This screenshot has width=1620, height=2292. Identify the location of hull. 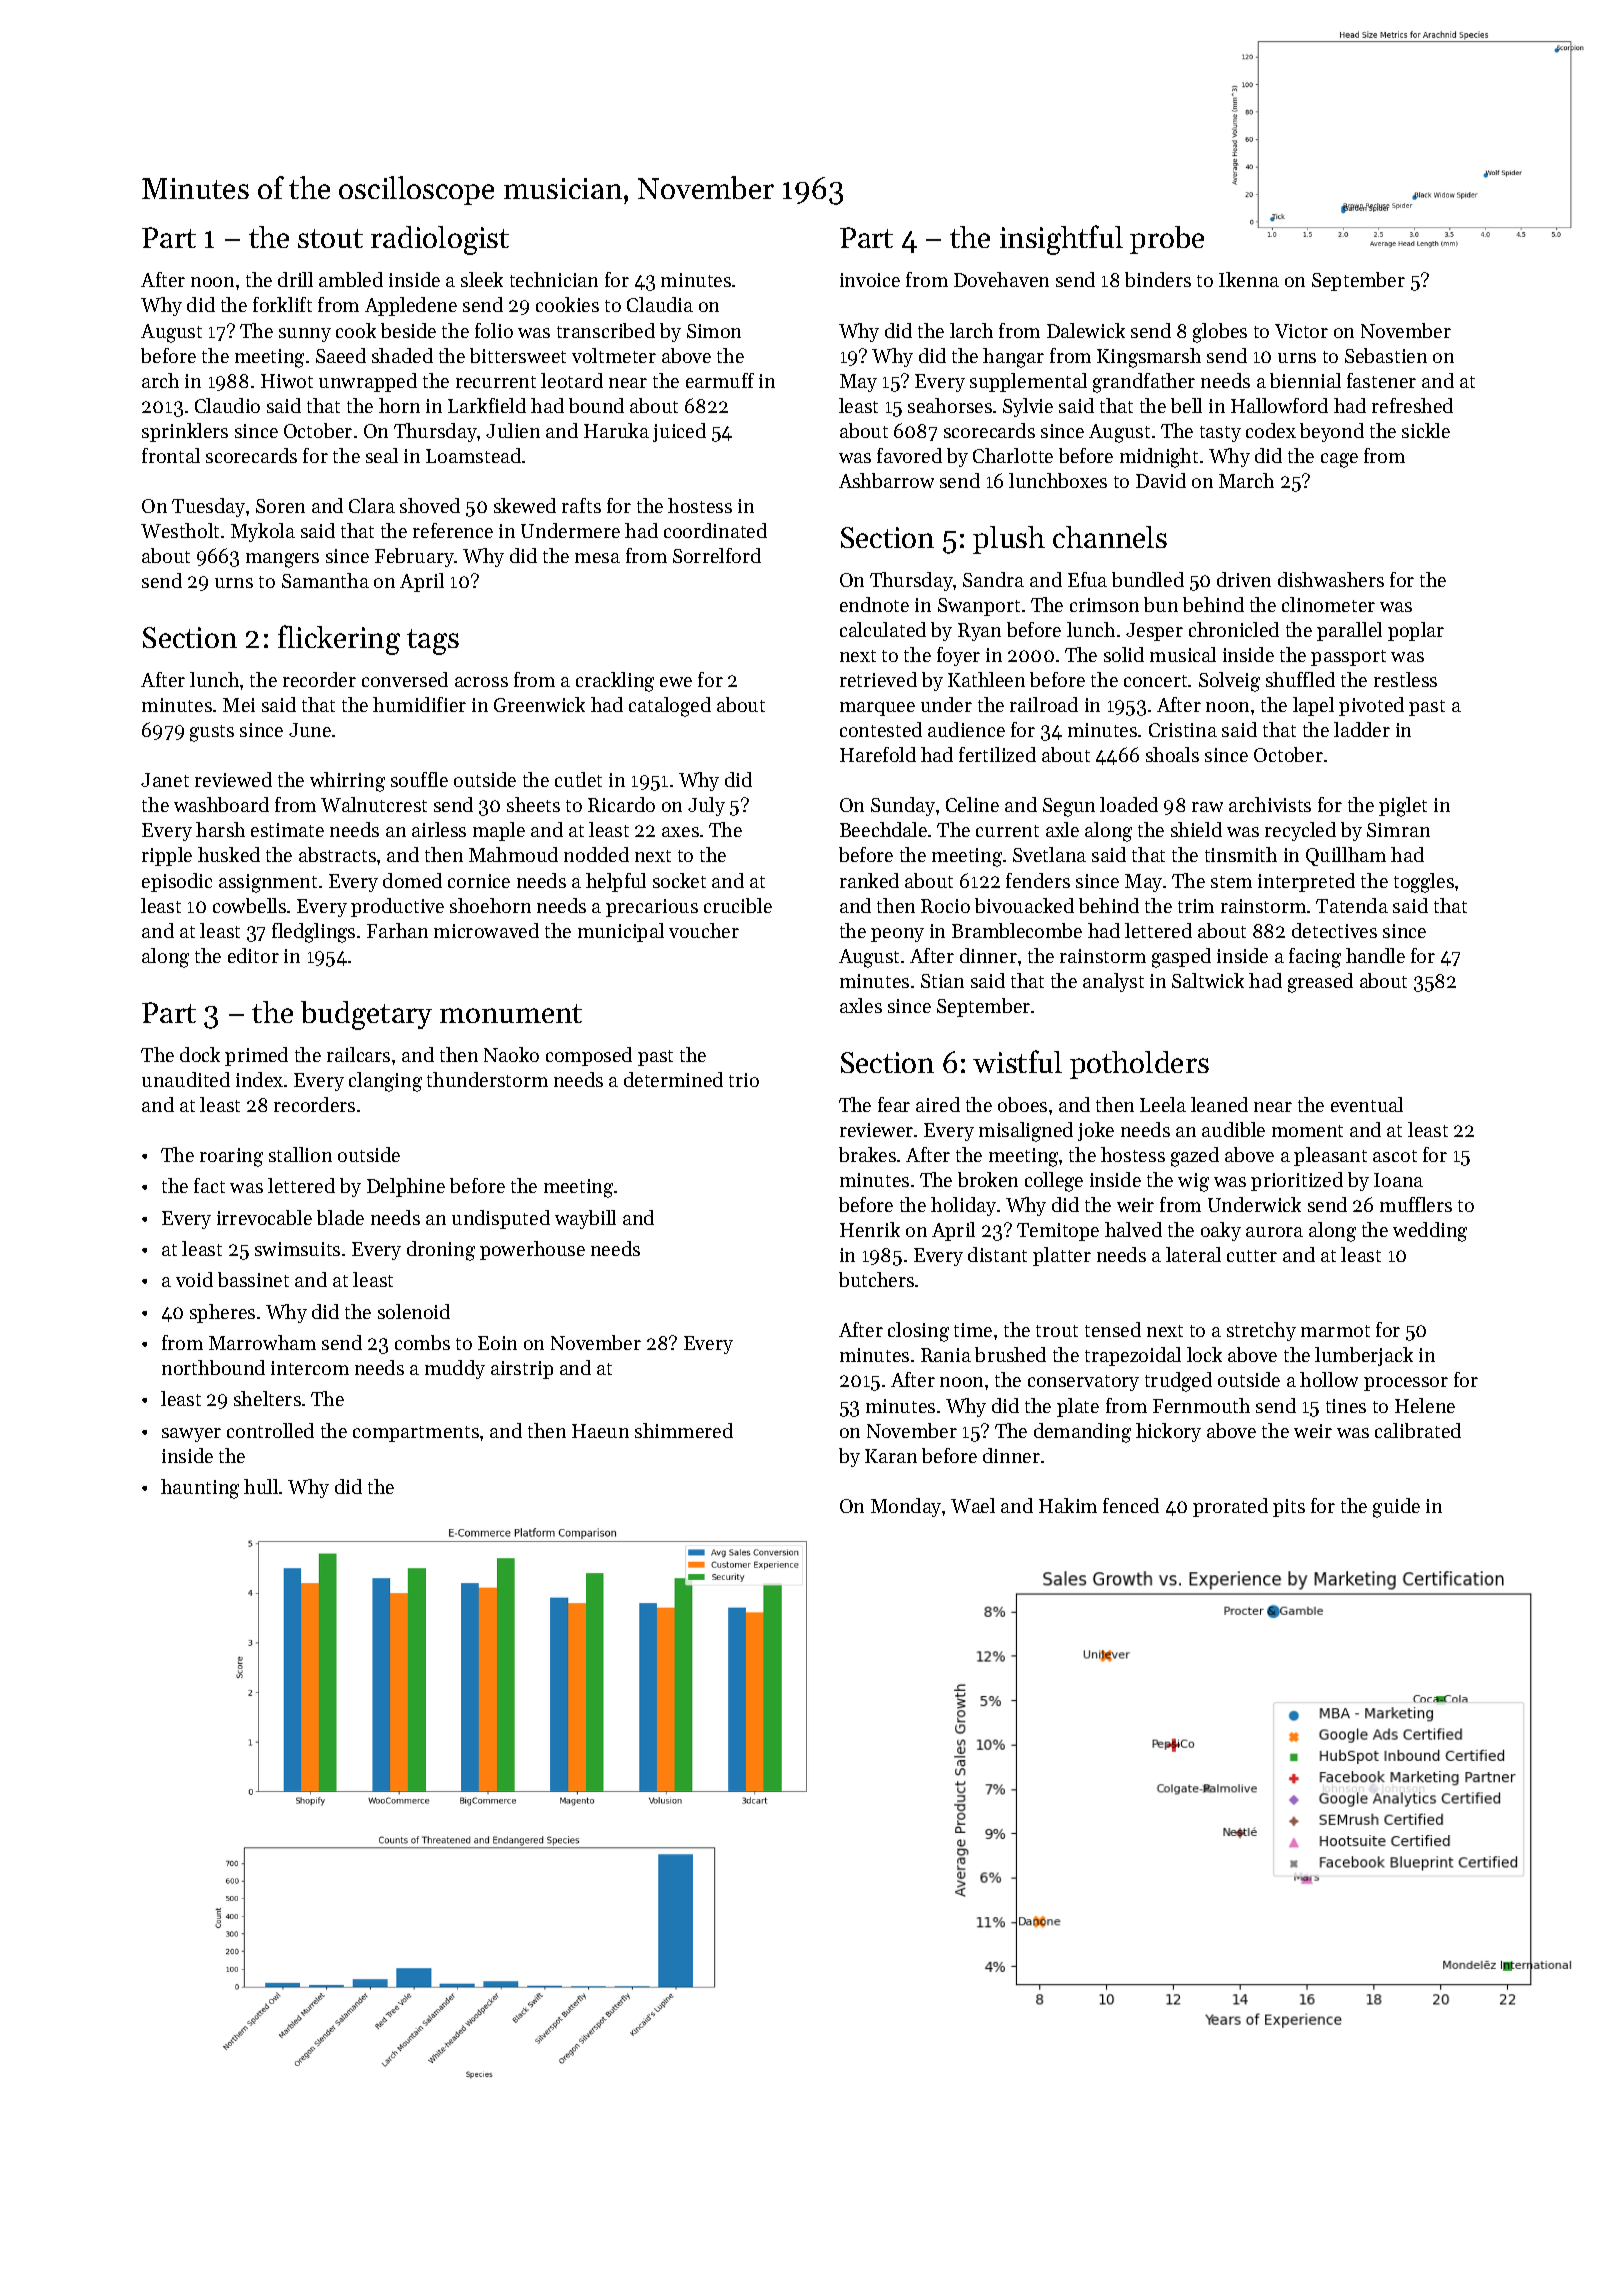
(261, 1486).
